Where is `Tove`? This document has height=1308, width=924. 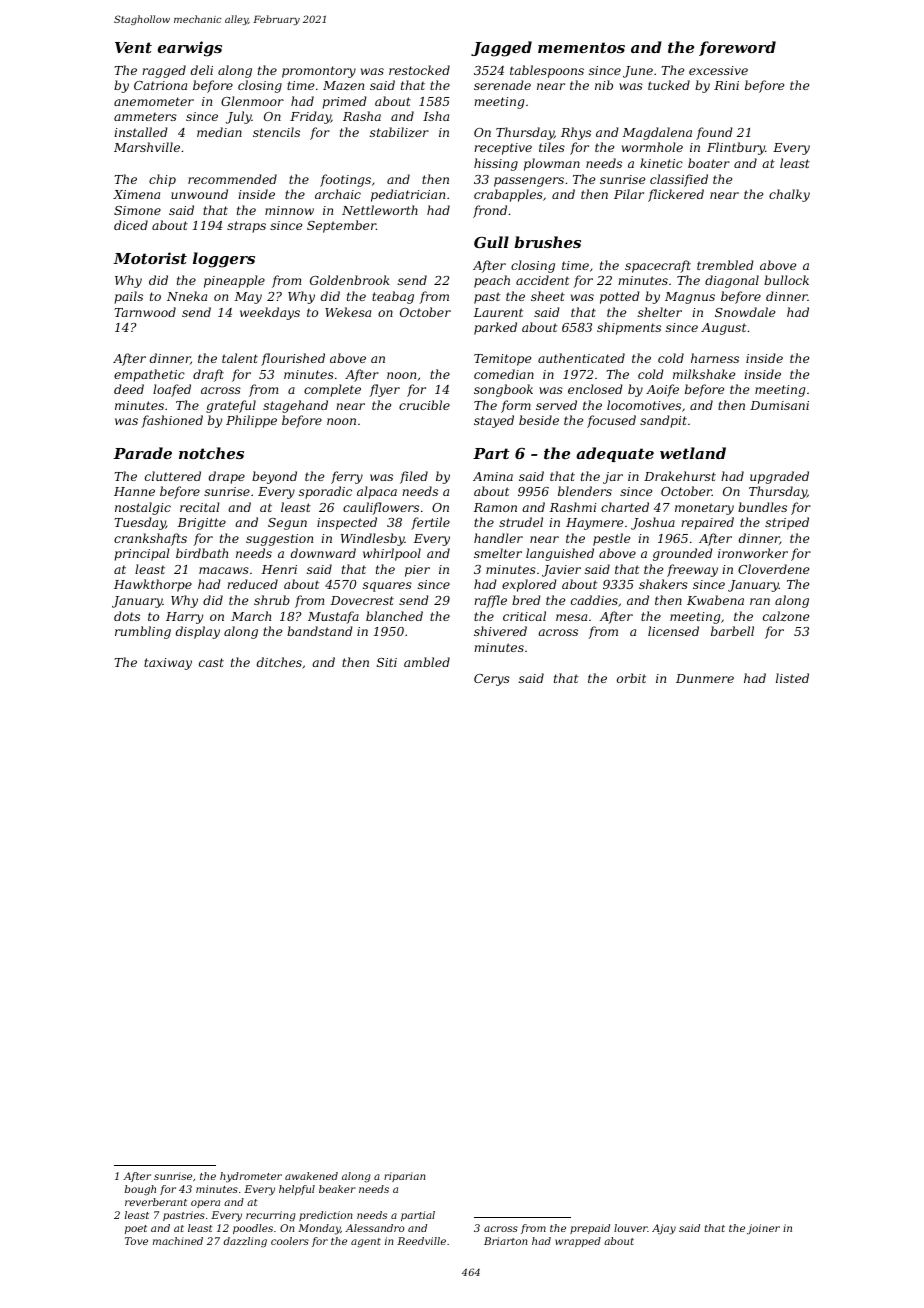
Tove is located at coordinates (136, 1241).
